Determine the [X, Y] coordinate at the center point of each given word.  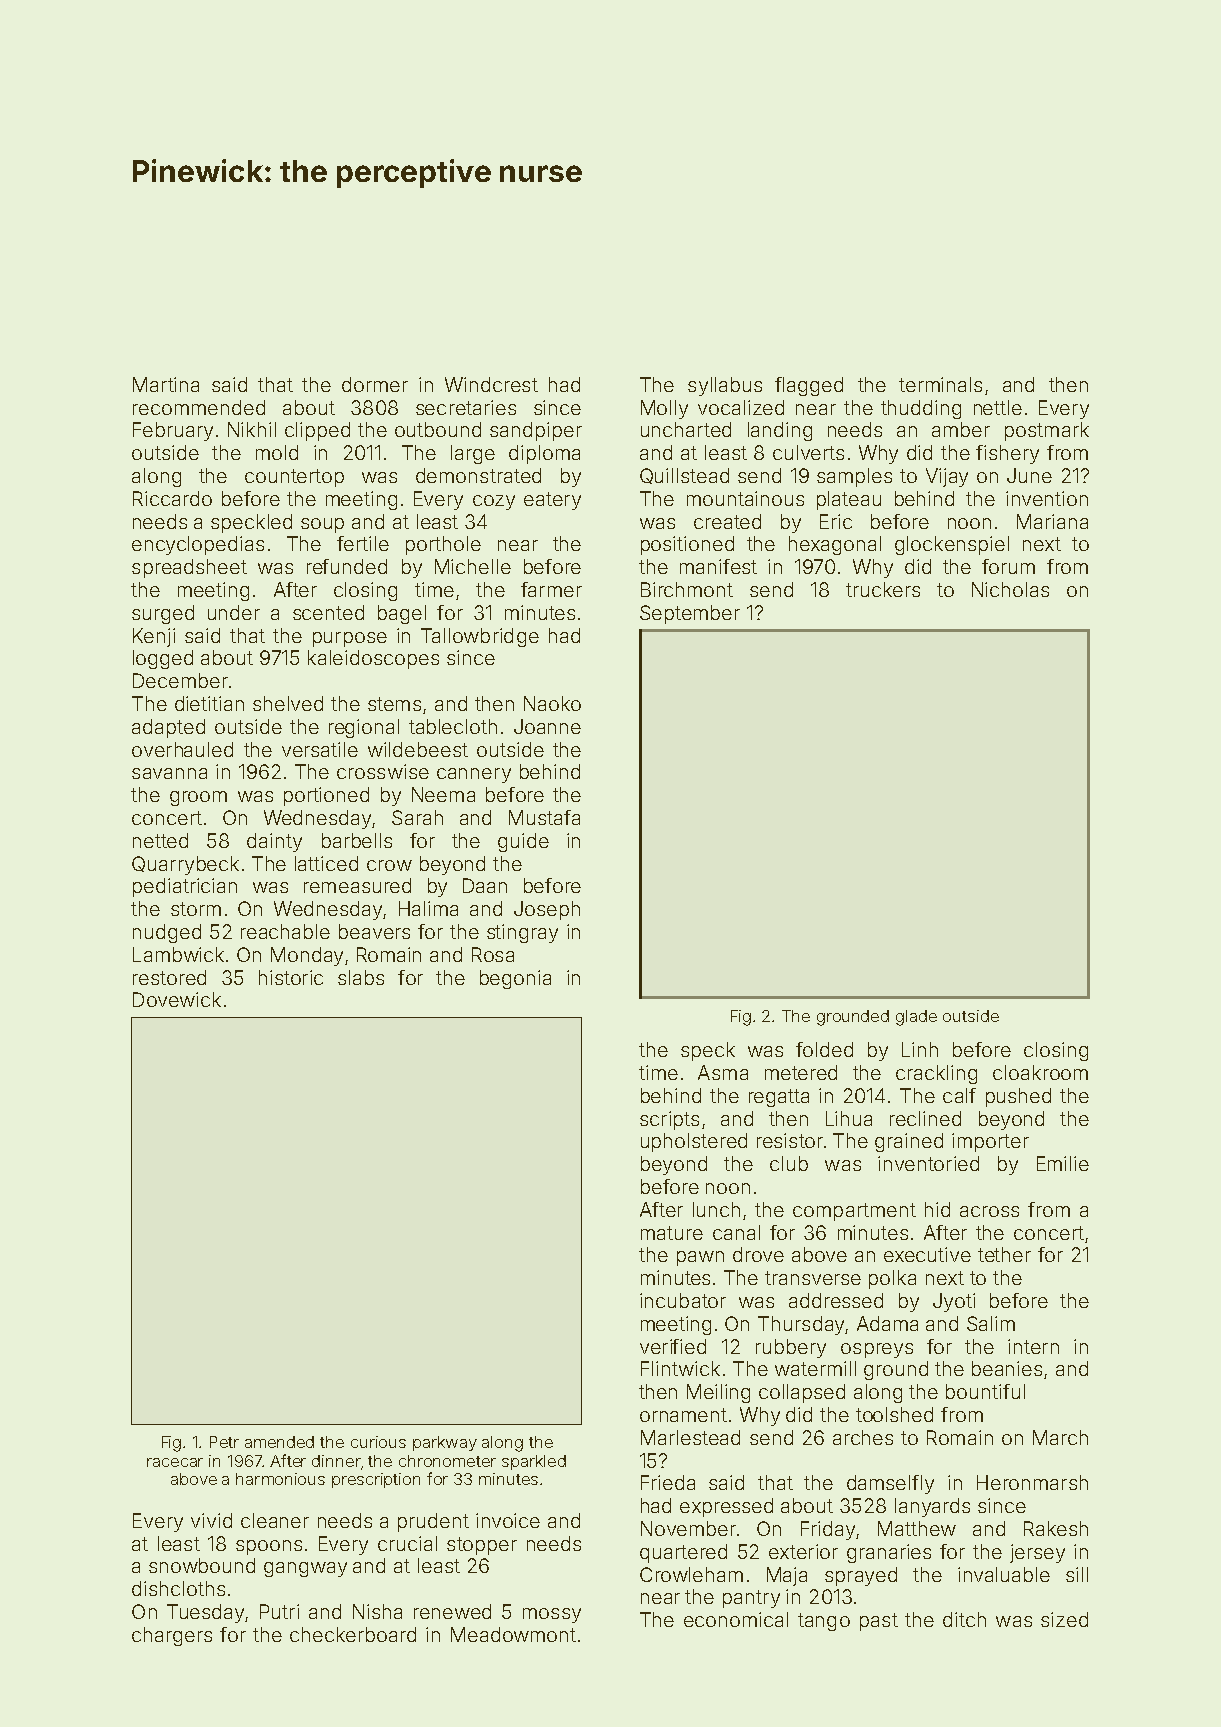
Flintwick [680, 1368]
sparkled [534, 1462]
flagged [809, 386]
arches [863, 1437]
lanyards [932, 1507]
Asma [723, 1072]
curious [378, 1442]
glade [916, 1018]
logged [163, 659]
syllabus [725, 386]
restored [169, 977]
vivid [211, 1520]
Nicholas [1010, 589]
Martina [166, 384]
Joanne [547, 726]
